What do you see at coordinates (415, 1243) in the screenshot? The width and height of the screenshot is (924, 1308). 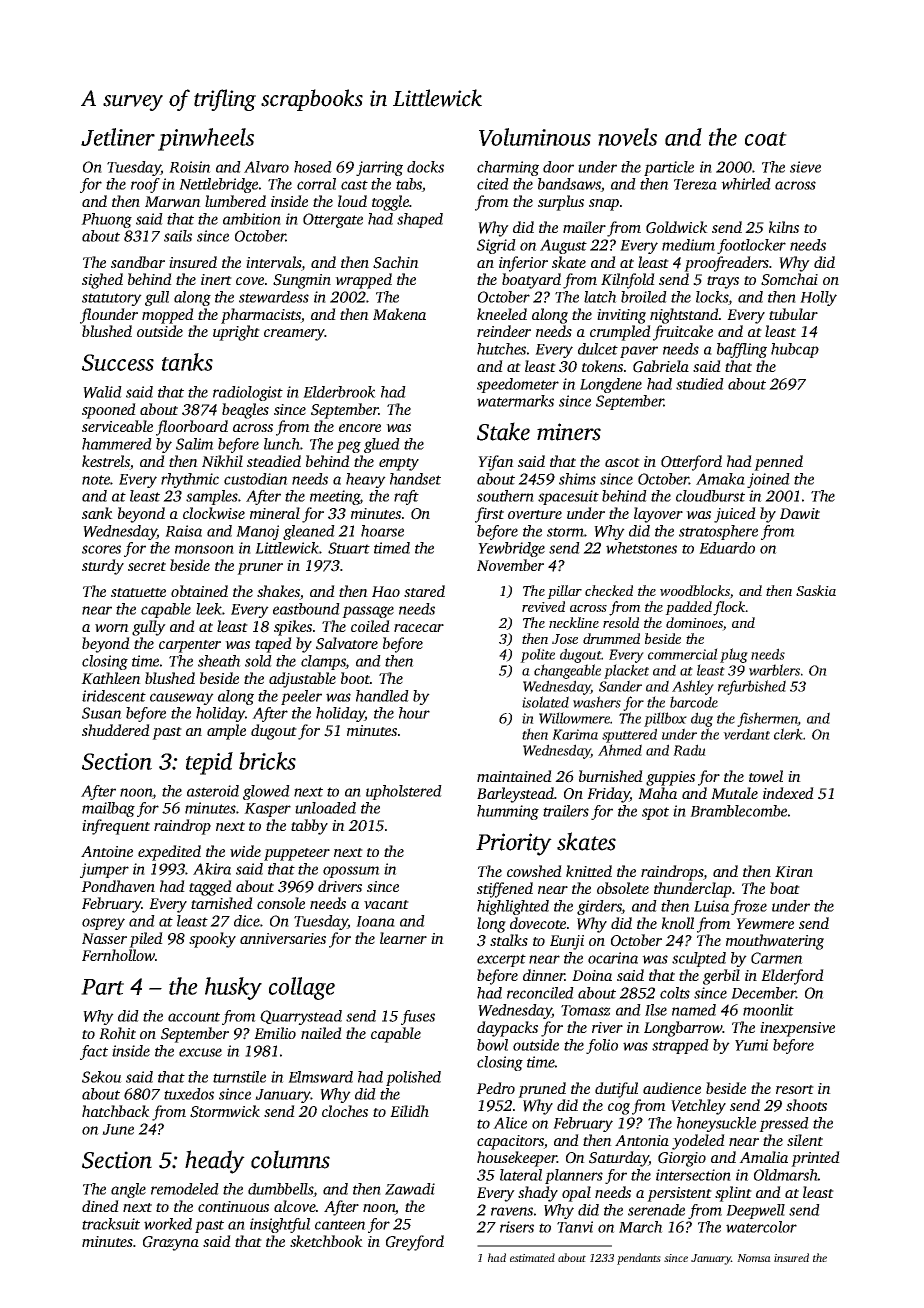 I see `Greyford` at bounding box center [415, 1243].
